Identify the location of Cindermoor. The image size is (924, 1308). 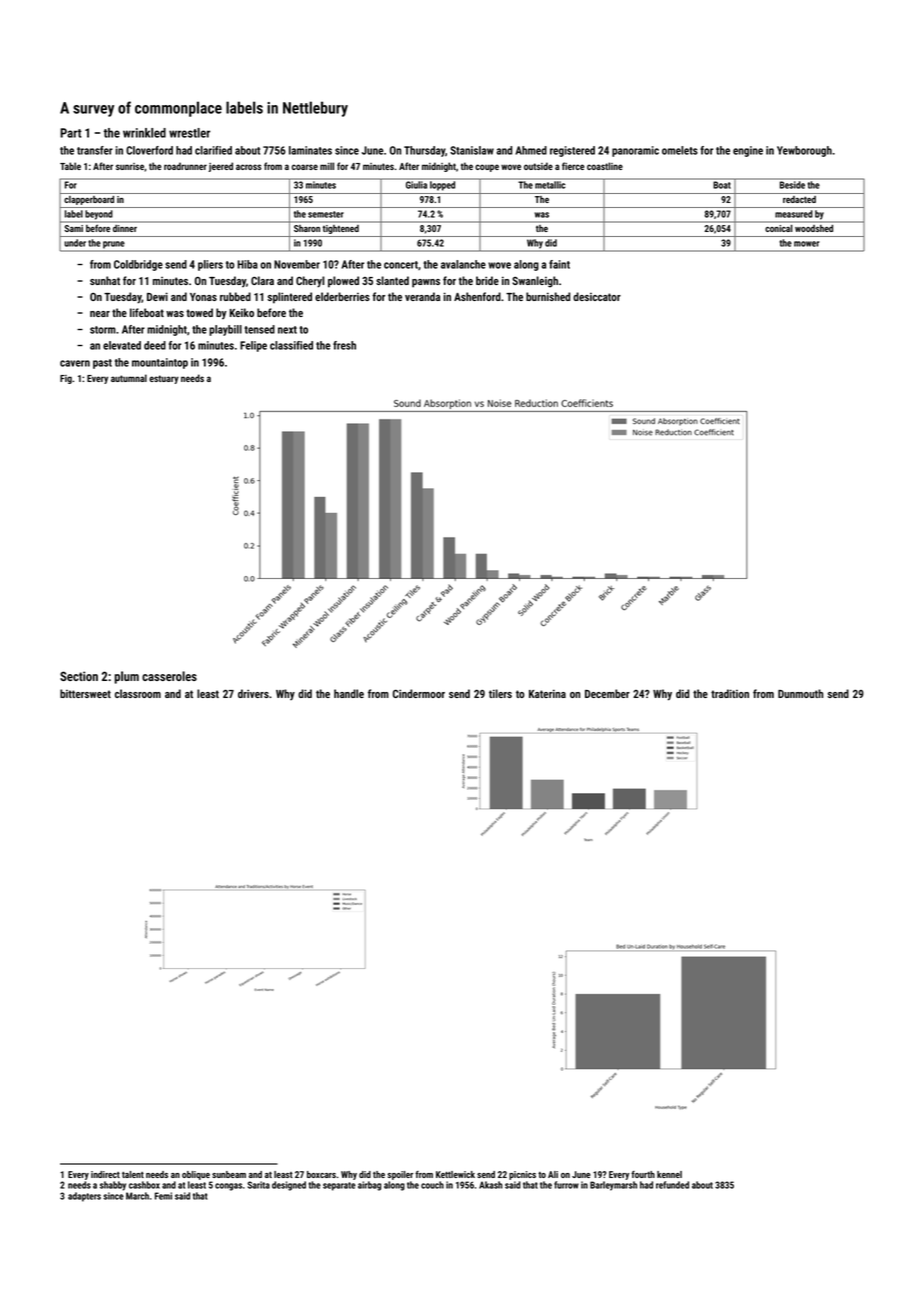
(419, 693).
